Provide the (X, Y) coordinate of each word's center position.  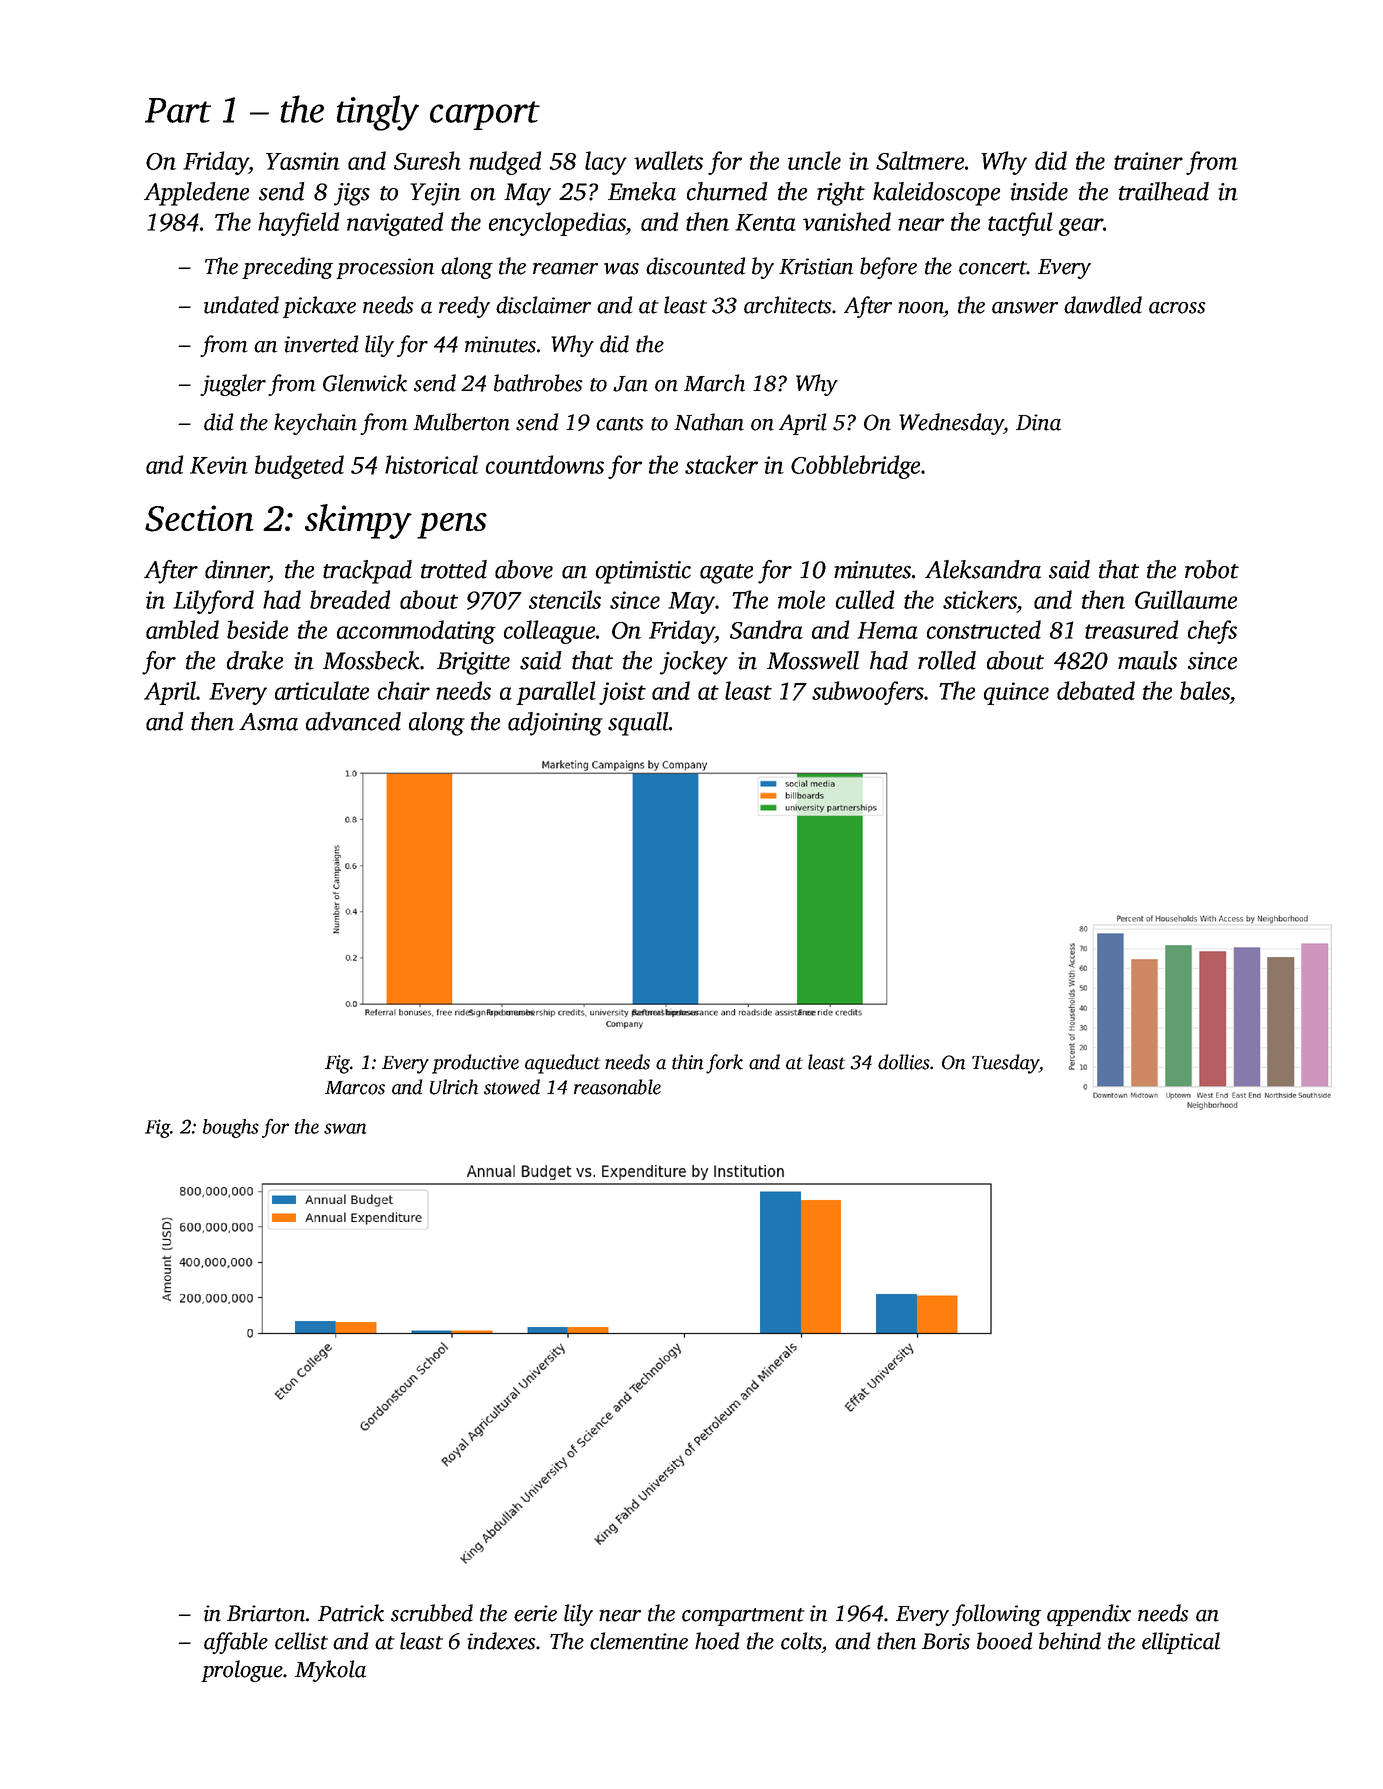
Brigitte (473, 663)
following (996, 1615)
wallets (668, 160)
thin (688, 1062)
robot (1212, 569)
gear (1080, 227)
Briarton (266, 1613)
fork (724, 1064)
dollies (904, 1062)
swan (345, 1128)
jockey (694, 663)
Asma (268, 722)
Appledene (196, 194)
